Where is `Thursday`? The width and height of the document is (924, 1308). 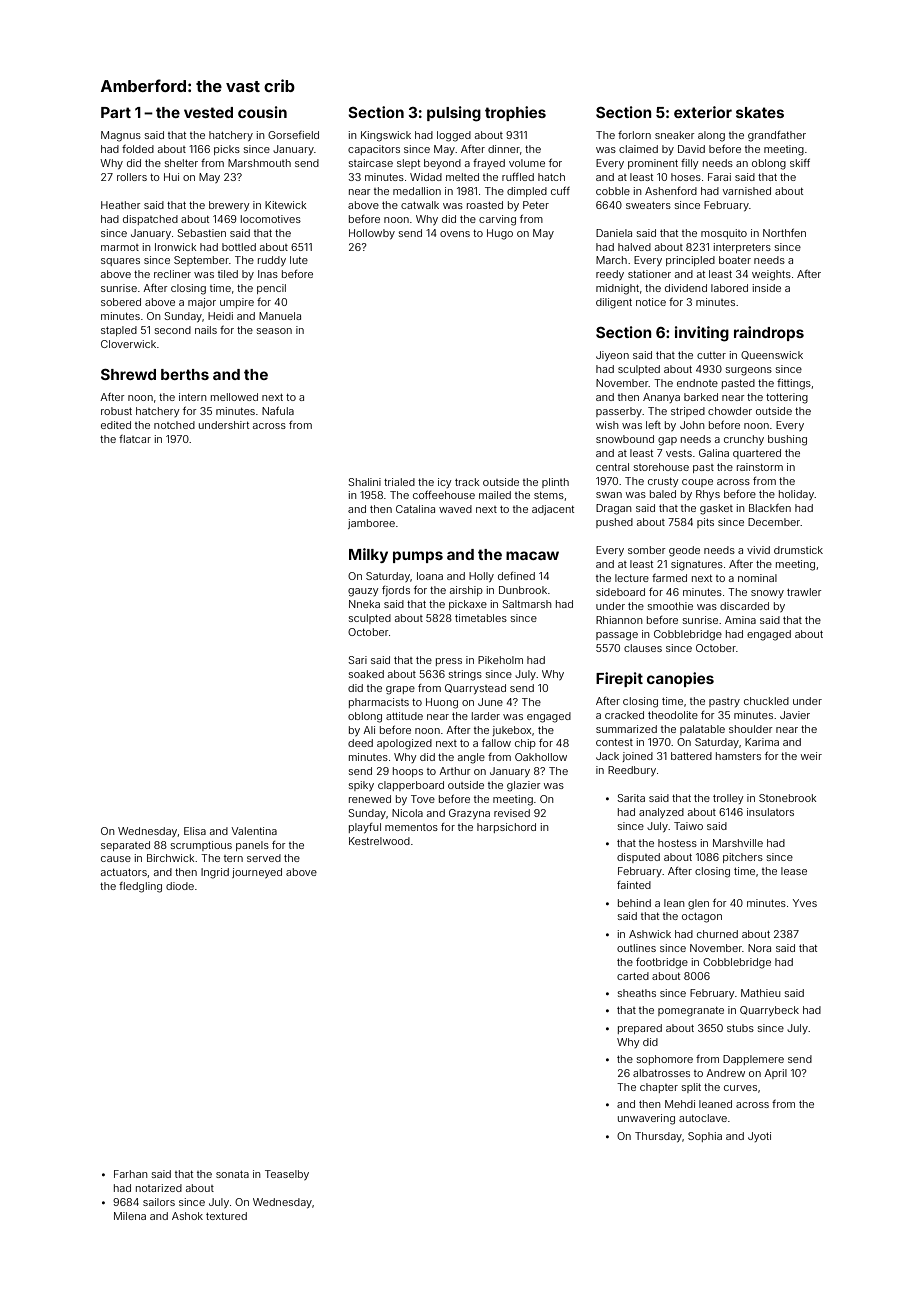
Thursday is located at coordinates (658, 1137).
